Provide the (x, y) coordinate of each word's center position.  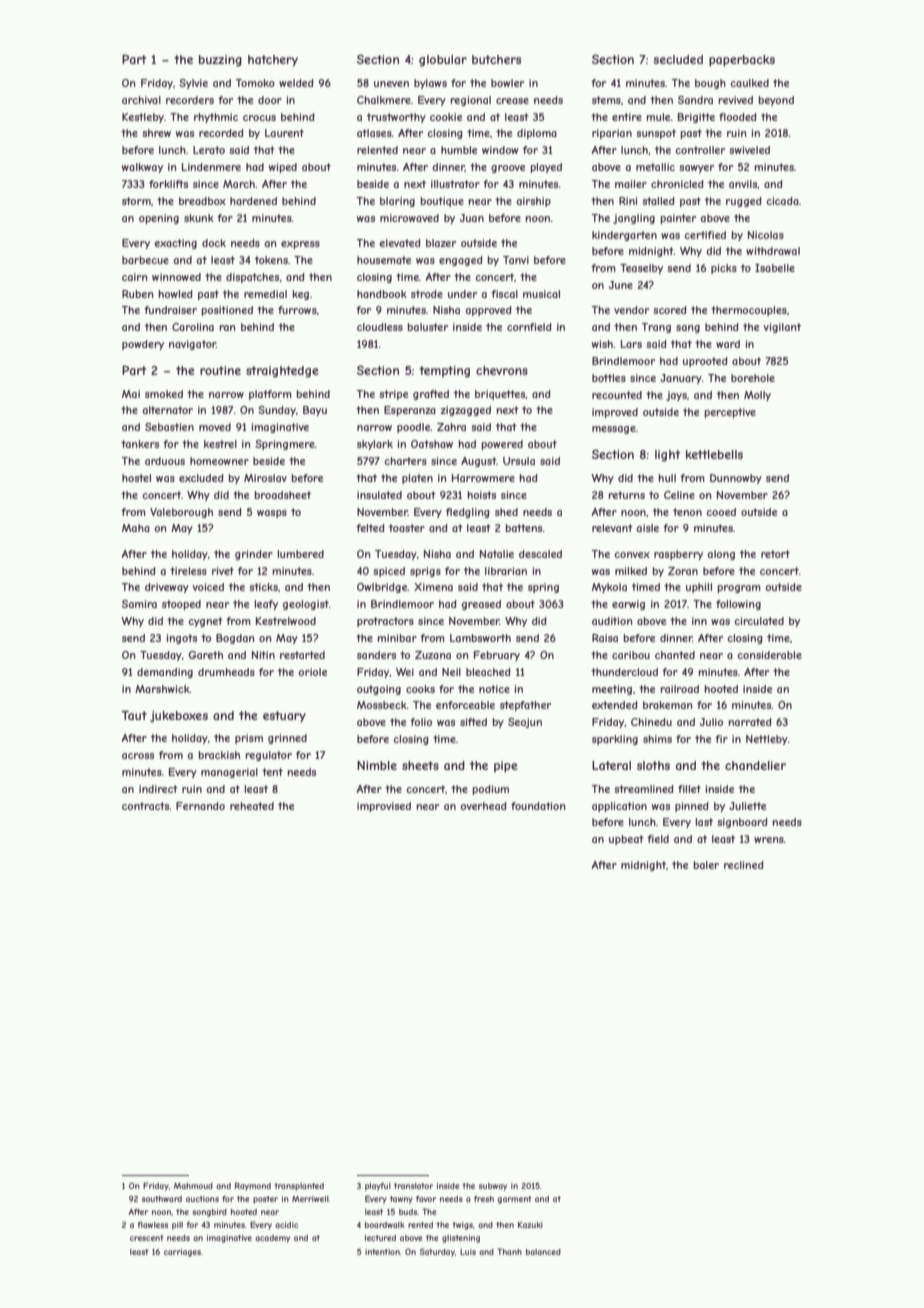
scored (670, 310)
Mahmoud (193, 1186)
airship (533, 202)
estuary (284, 717)
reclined (744, 865)
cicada (782, 201)
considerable (769, 655)
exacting (175, 244)
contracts (146, 806)
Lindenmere (211, 167)
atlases (374, 133)
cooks (420, 689)
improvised (384, 807)
